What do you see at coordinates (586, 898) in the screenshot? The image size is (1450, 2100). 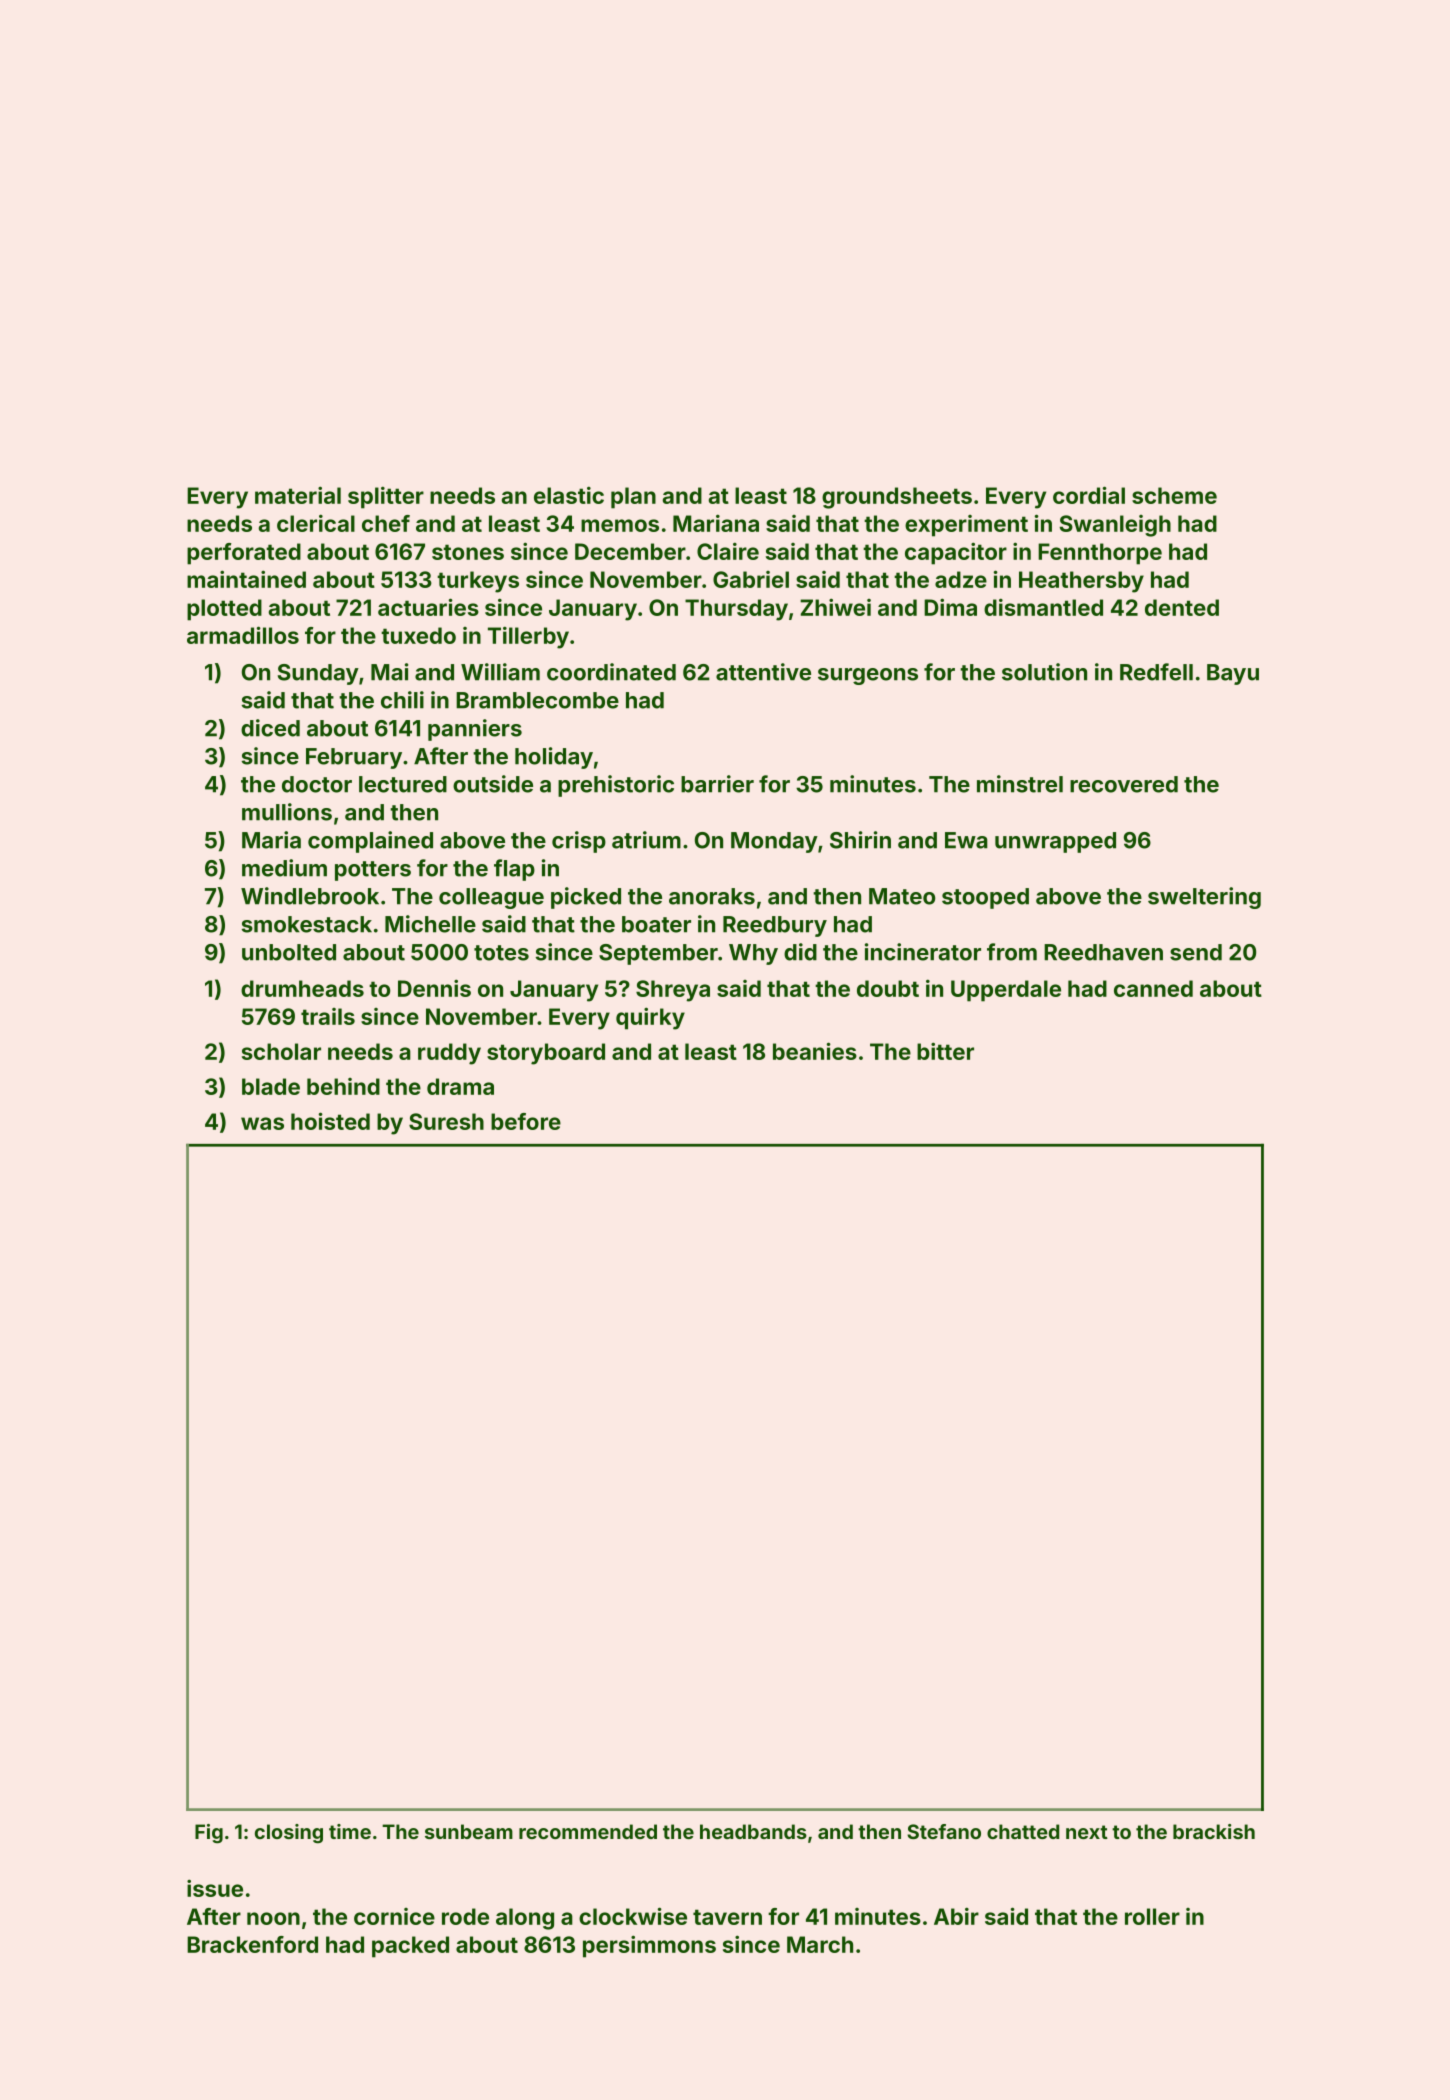 I see `picked` at bounding box center [586, 898].
